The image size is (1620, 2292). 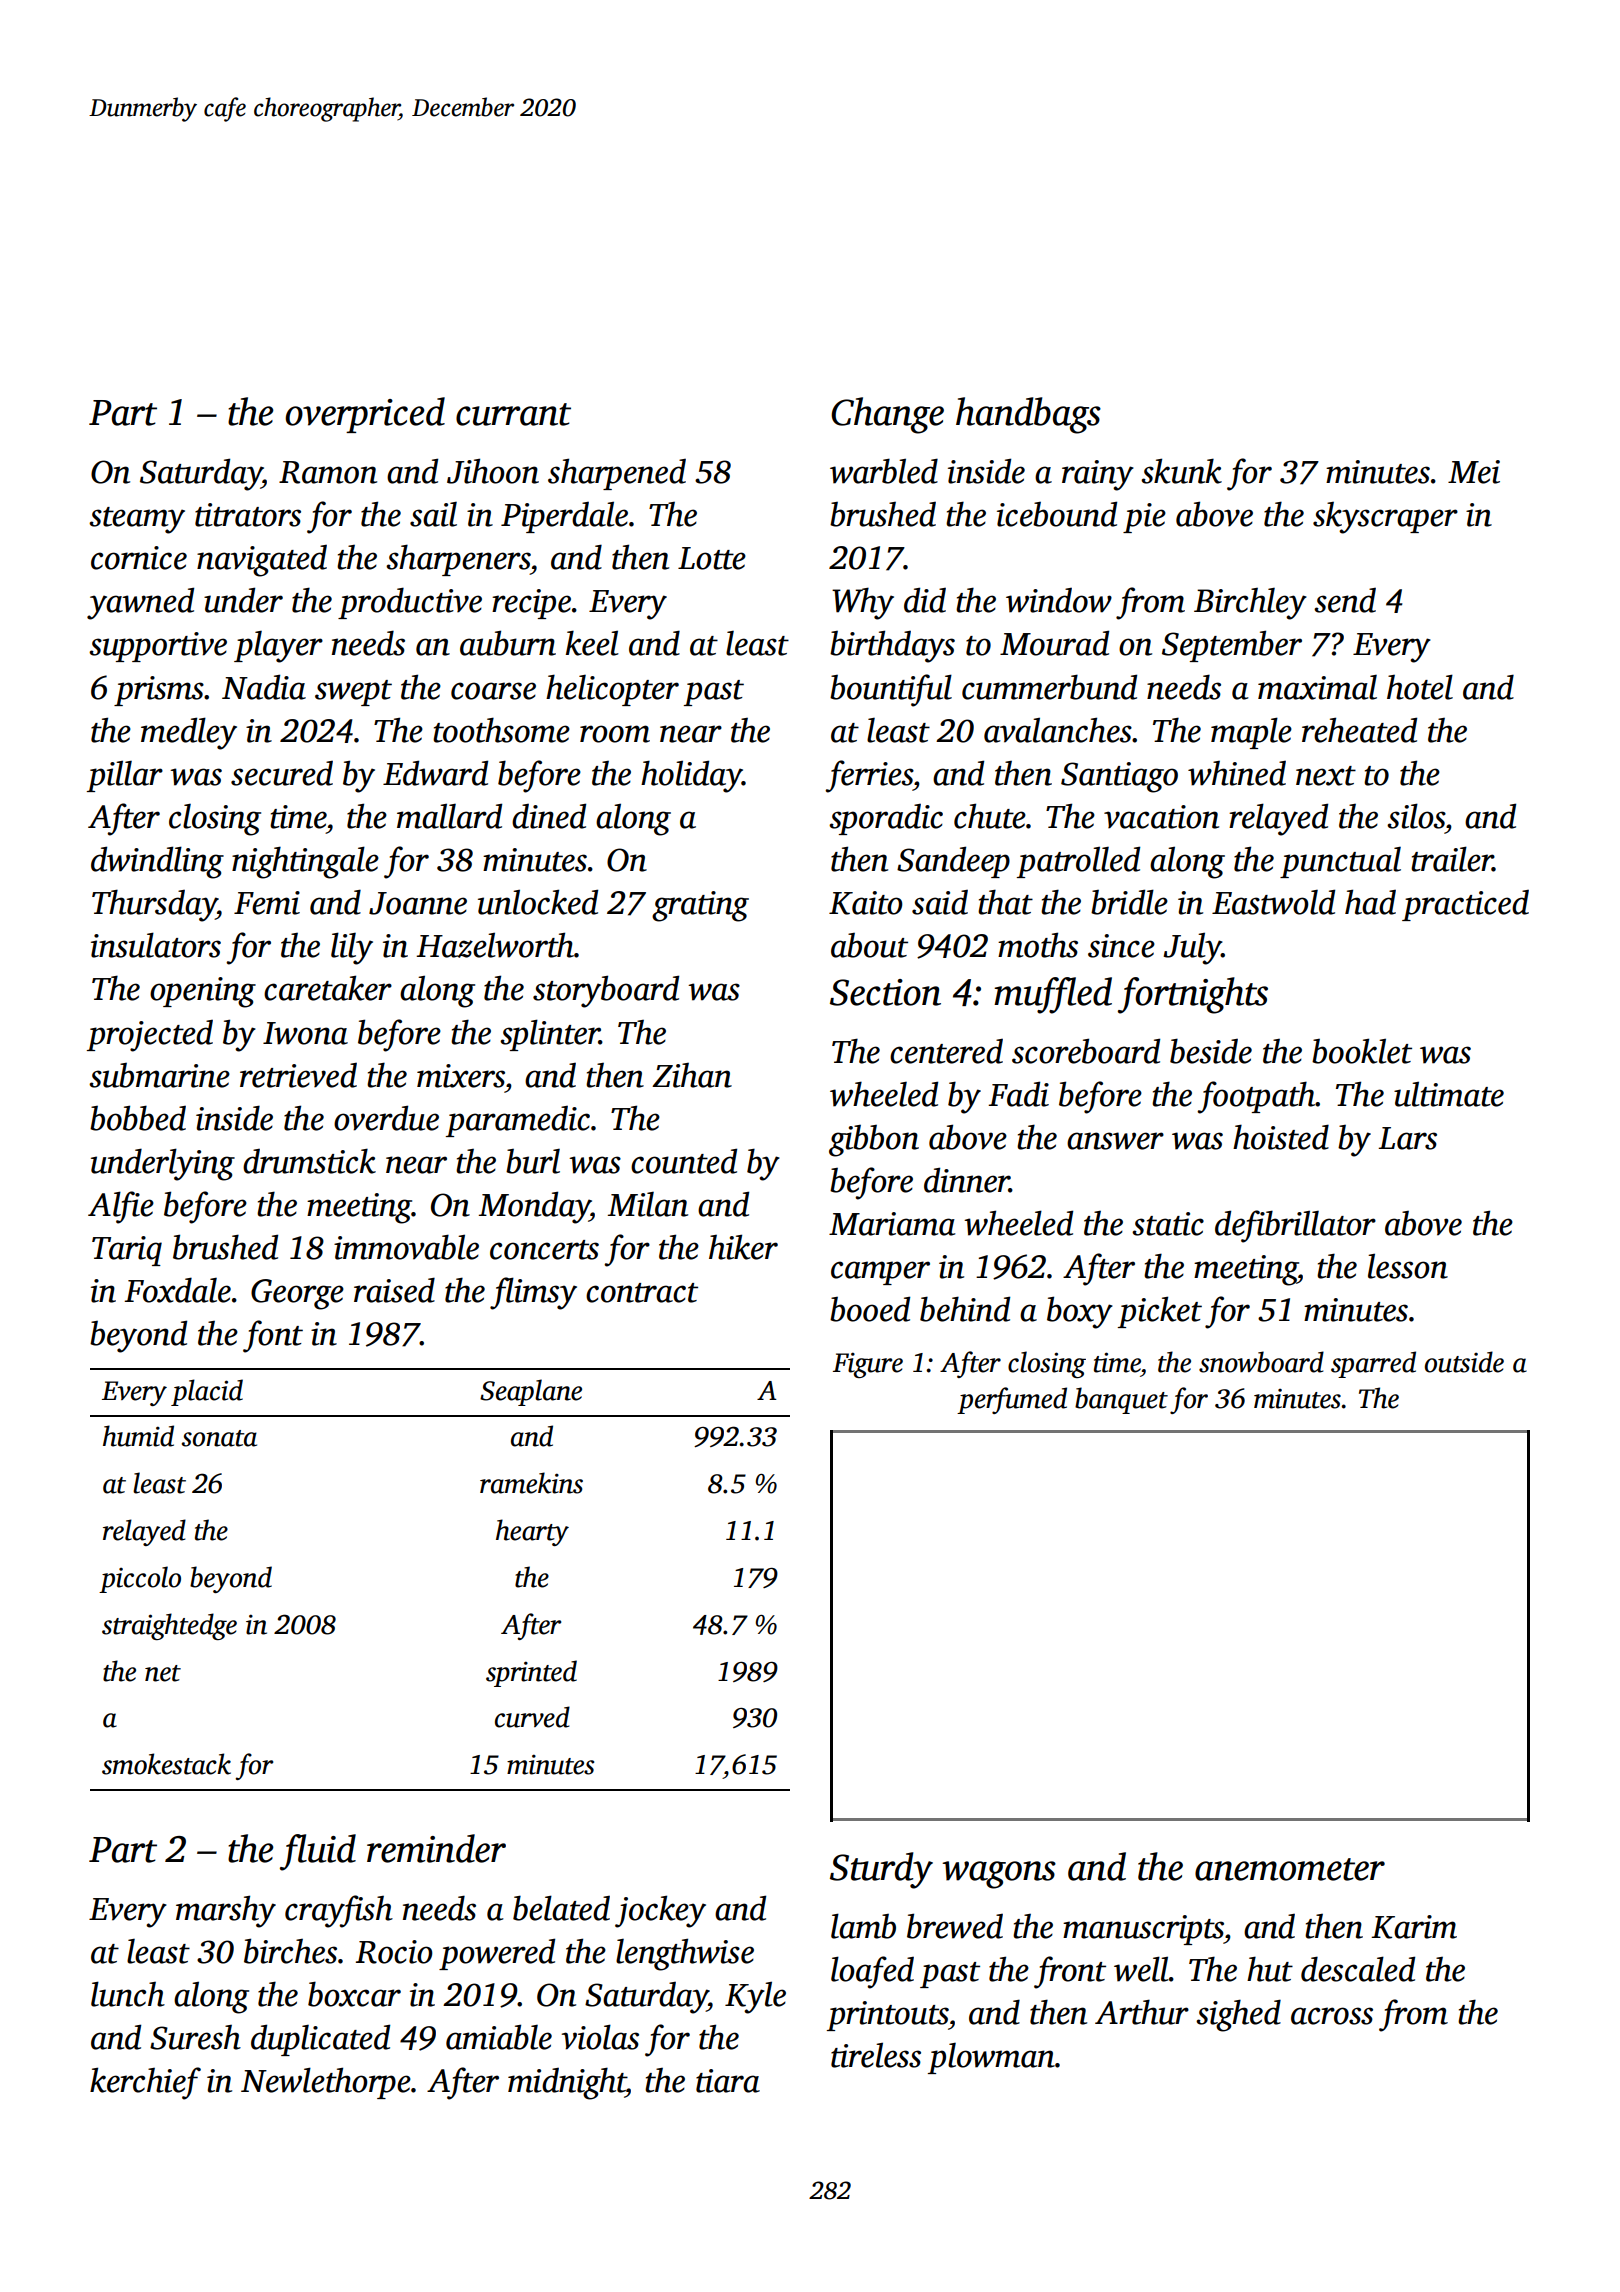 I want to click on coarse, so click(x=493, y=691).
